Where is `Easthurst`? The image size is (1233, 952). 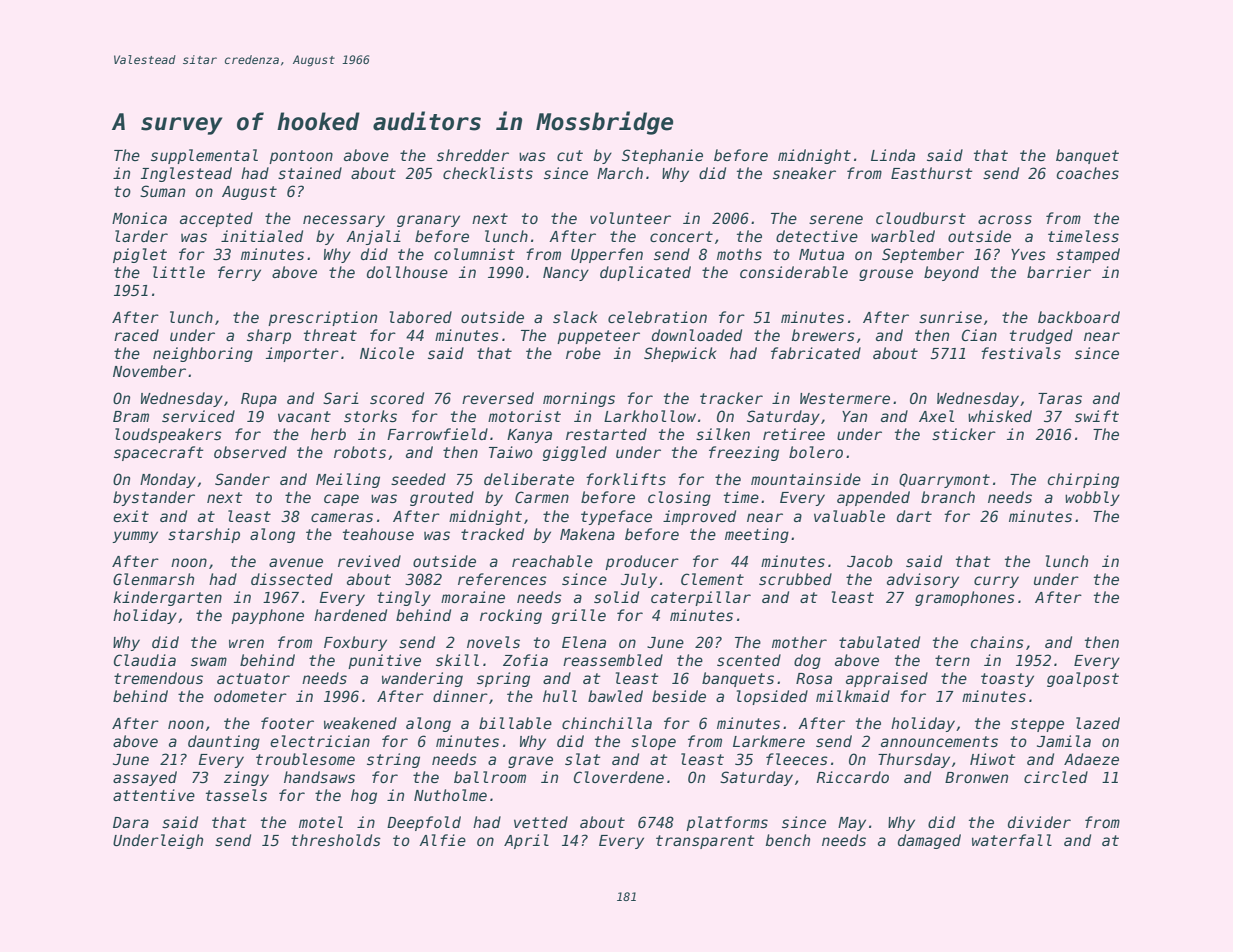
Easthurst is located at coordinates (932, 173).
